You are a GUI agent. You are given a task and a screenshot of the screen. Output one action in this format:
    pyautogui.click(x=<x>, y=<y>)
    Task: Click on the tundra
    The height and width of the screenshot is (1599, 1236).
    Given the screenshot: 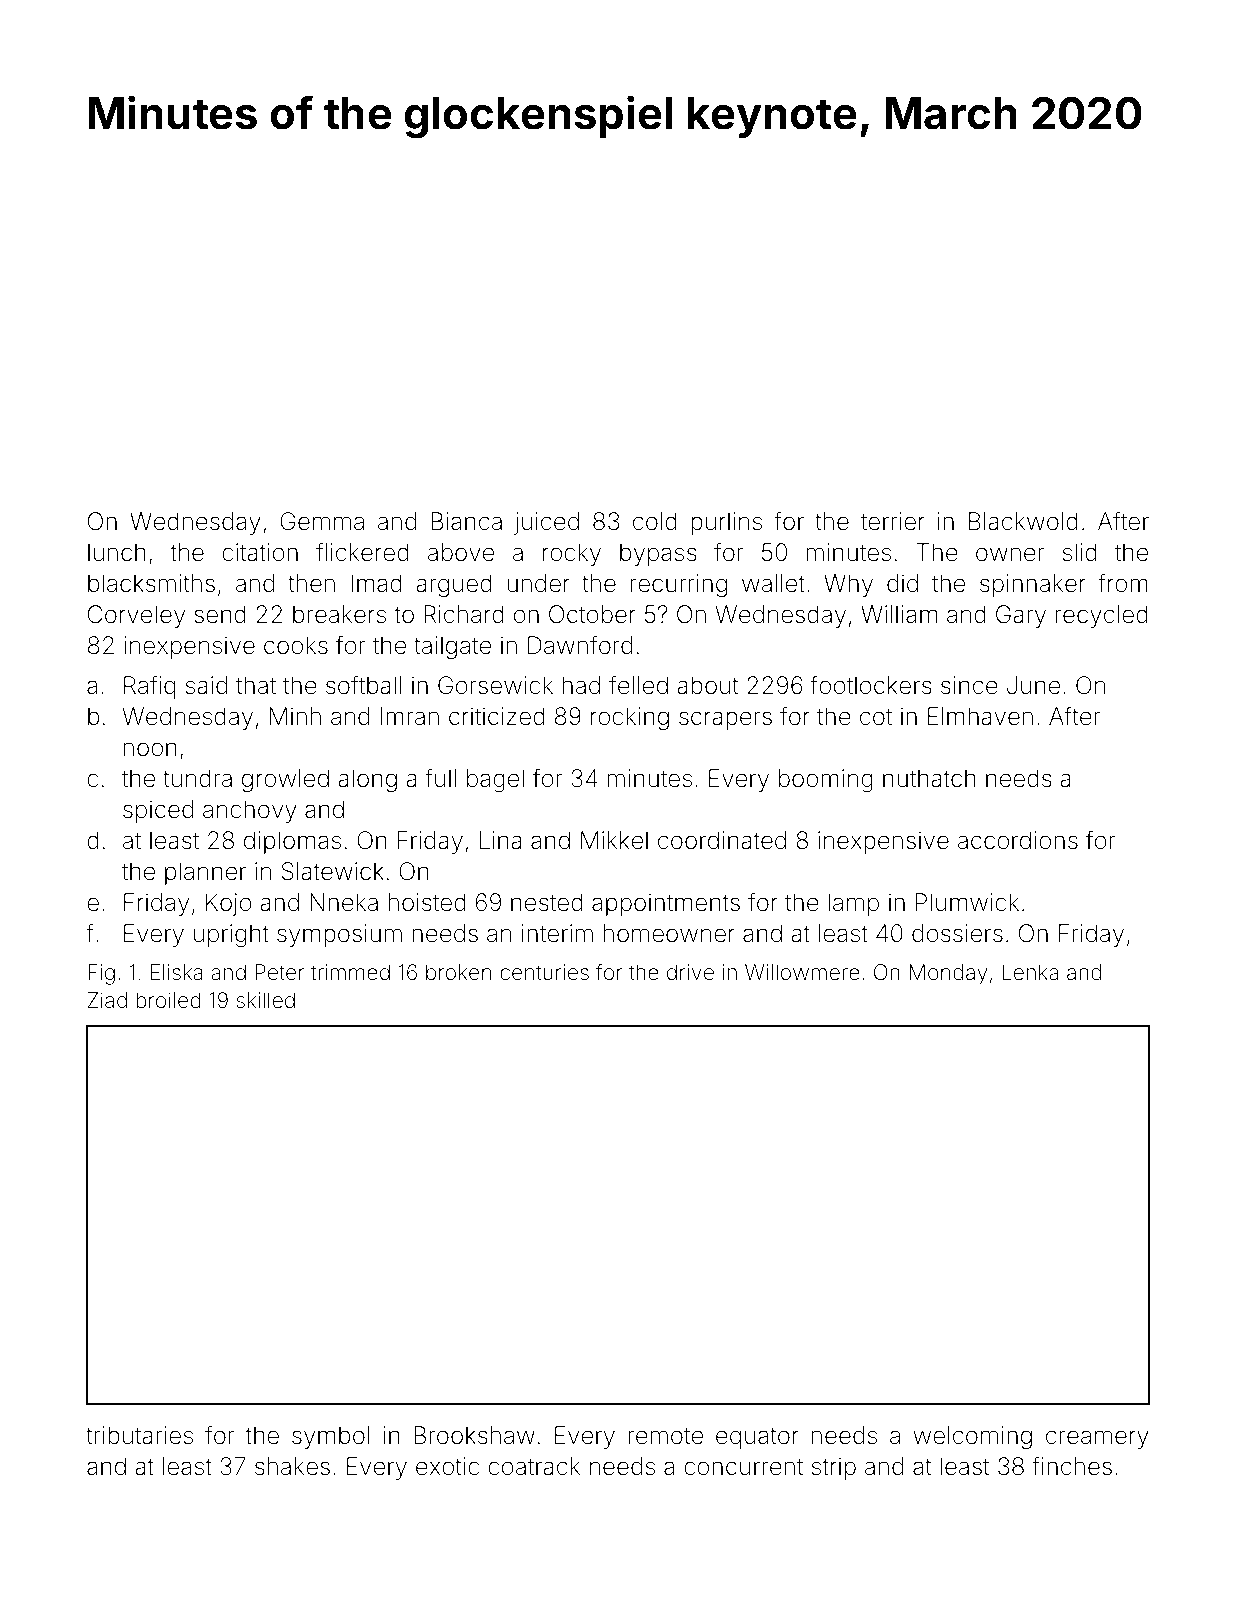 What is the action you would take?
    pyautogui.click(x=197, y=778)
